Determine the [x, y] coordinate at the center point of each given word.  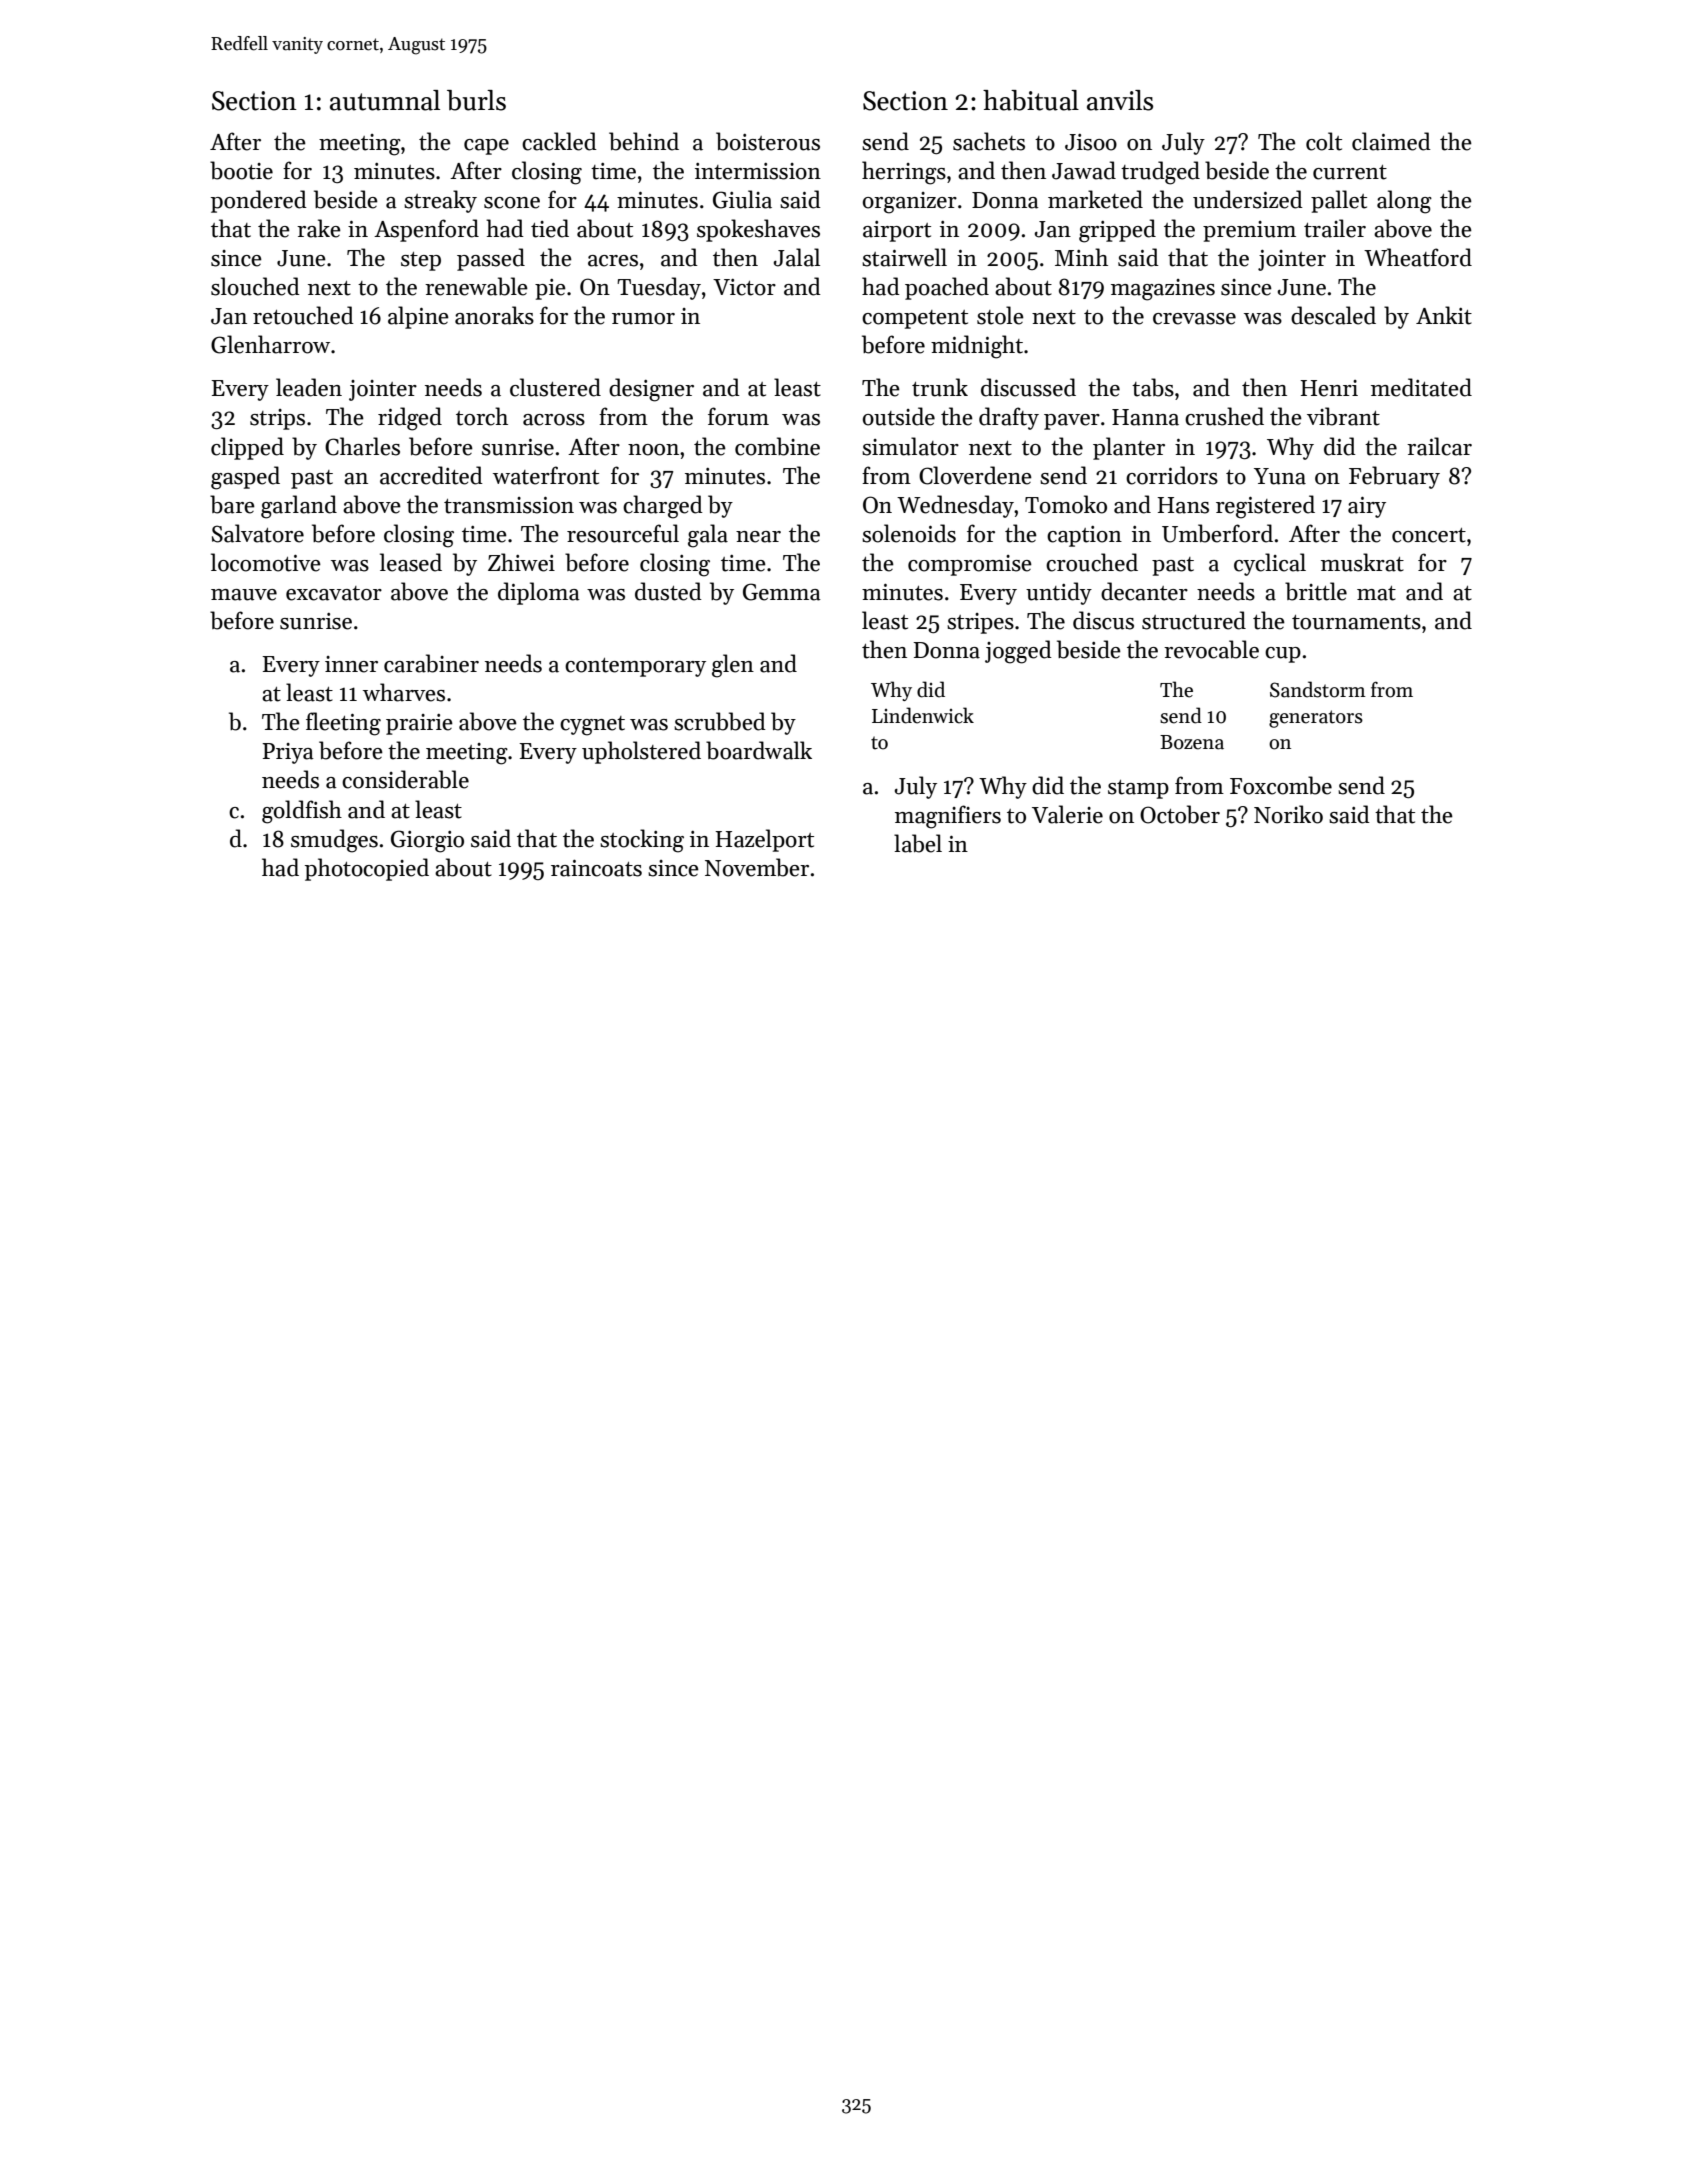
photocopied [367, 869]
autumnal [385, 100]
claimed [1391, 141]
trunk [940, 387]
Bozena [1192, 742]
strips [277, 419]
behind [644, 141]
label [918, 843]
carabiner [431, 663]
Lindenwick [923, 715]
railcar [1439, 446]
